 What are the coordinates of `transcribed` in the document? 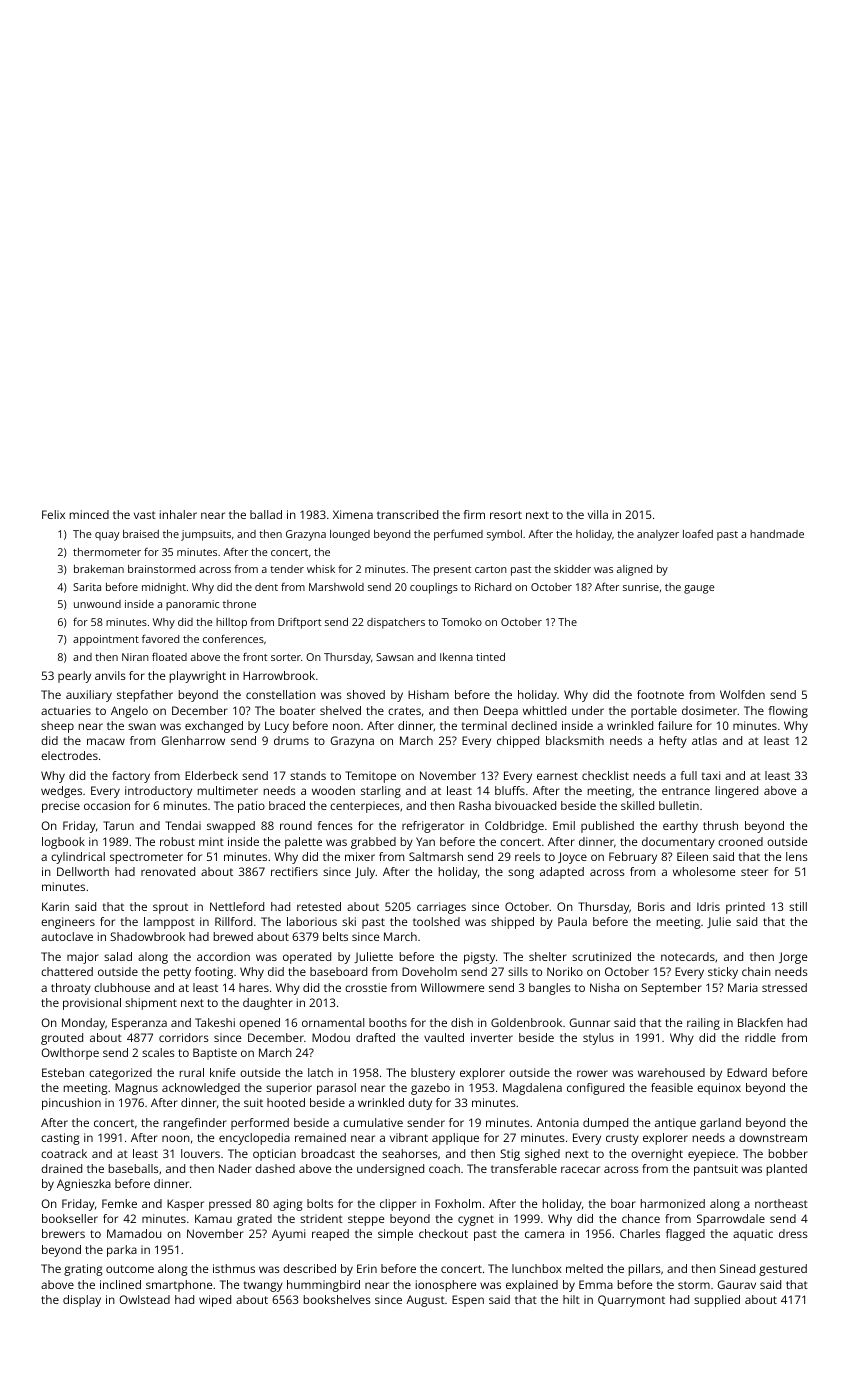 It's located at (407, 514).
